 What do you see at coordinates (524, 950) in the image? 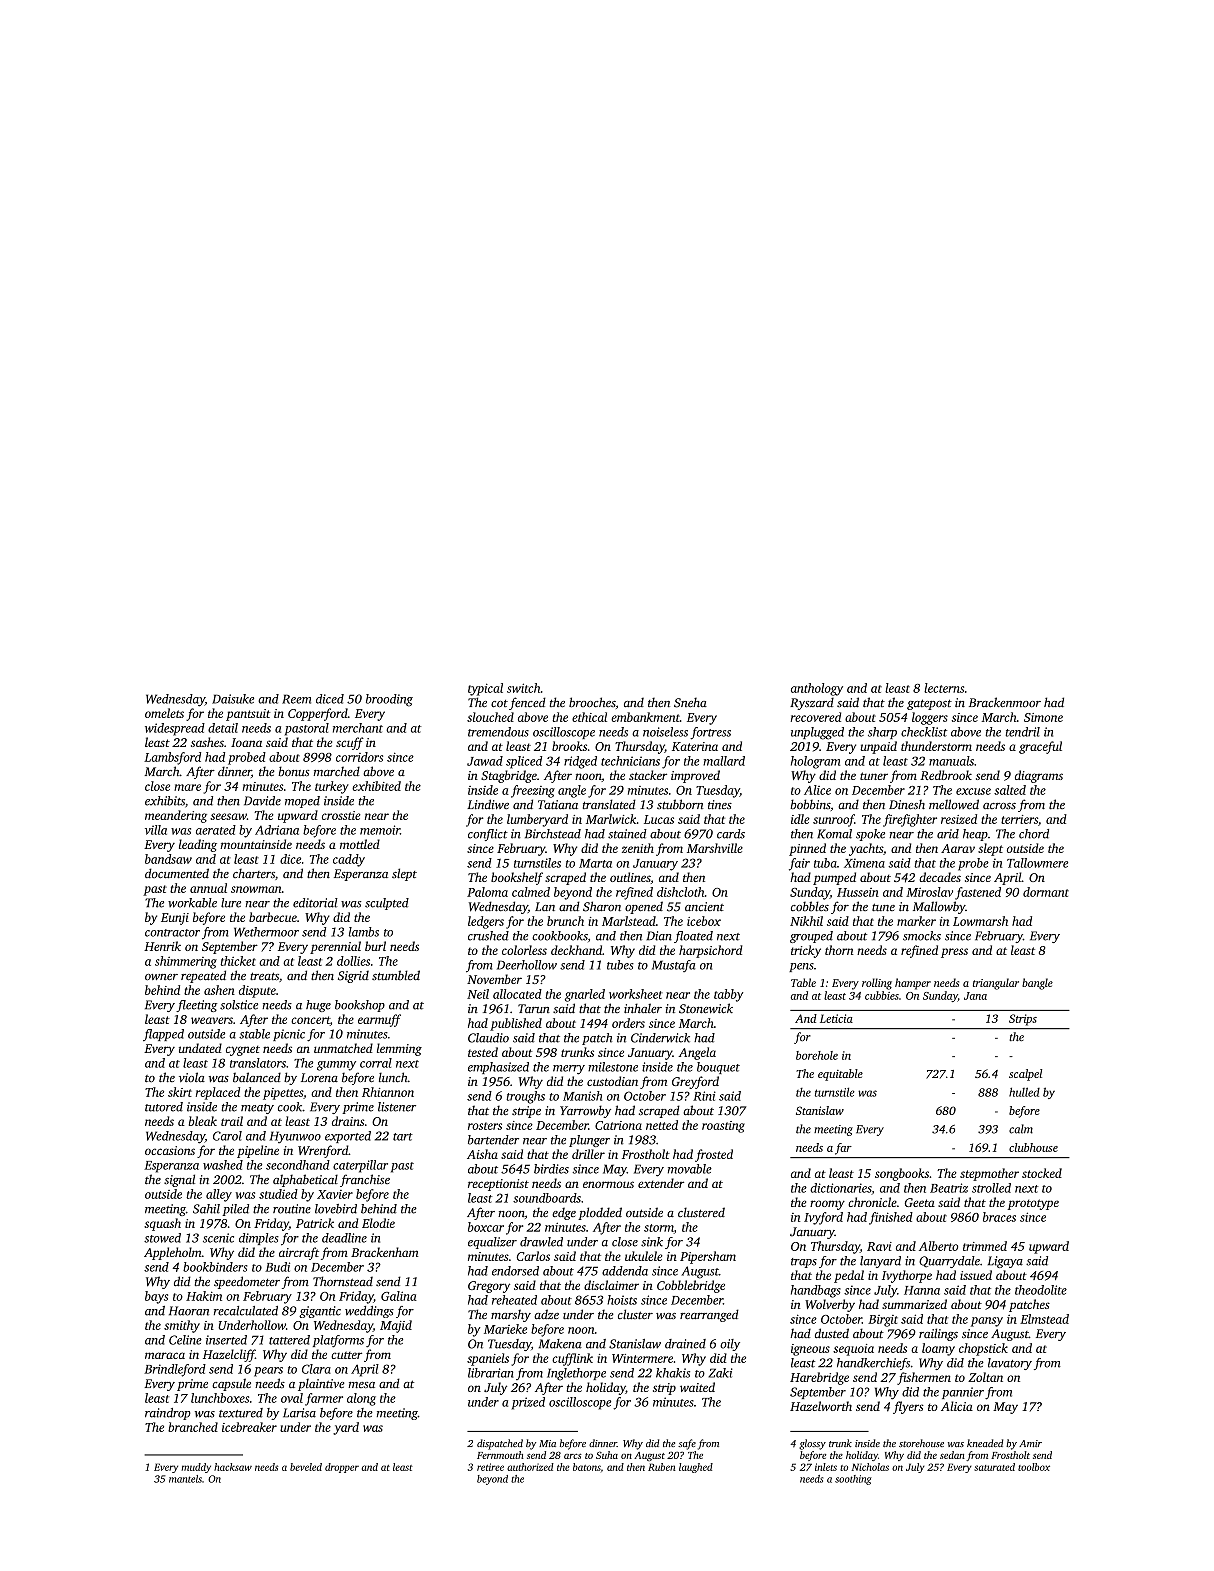
I see `colorless` at bounding box center [524, 950].
